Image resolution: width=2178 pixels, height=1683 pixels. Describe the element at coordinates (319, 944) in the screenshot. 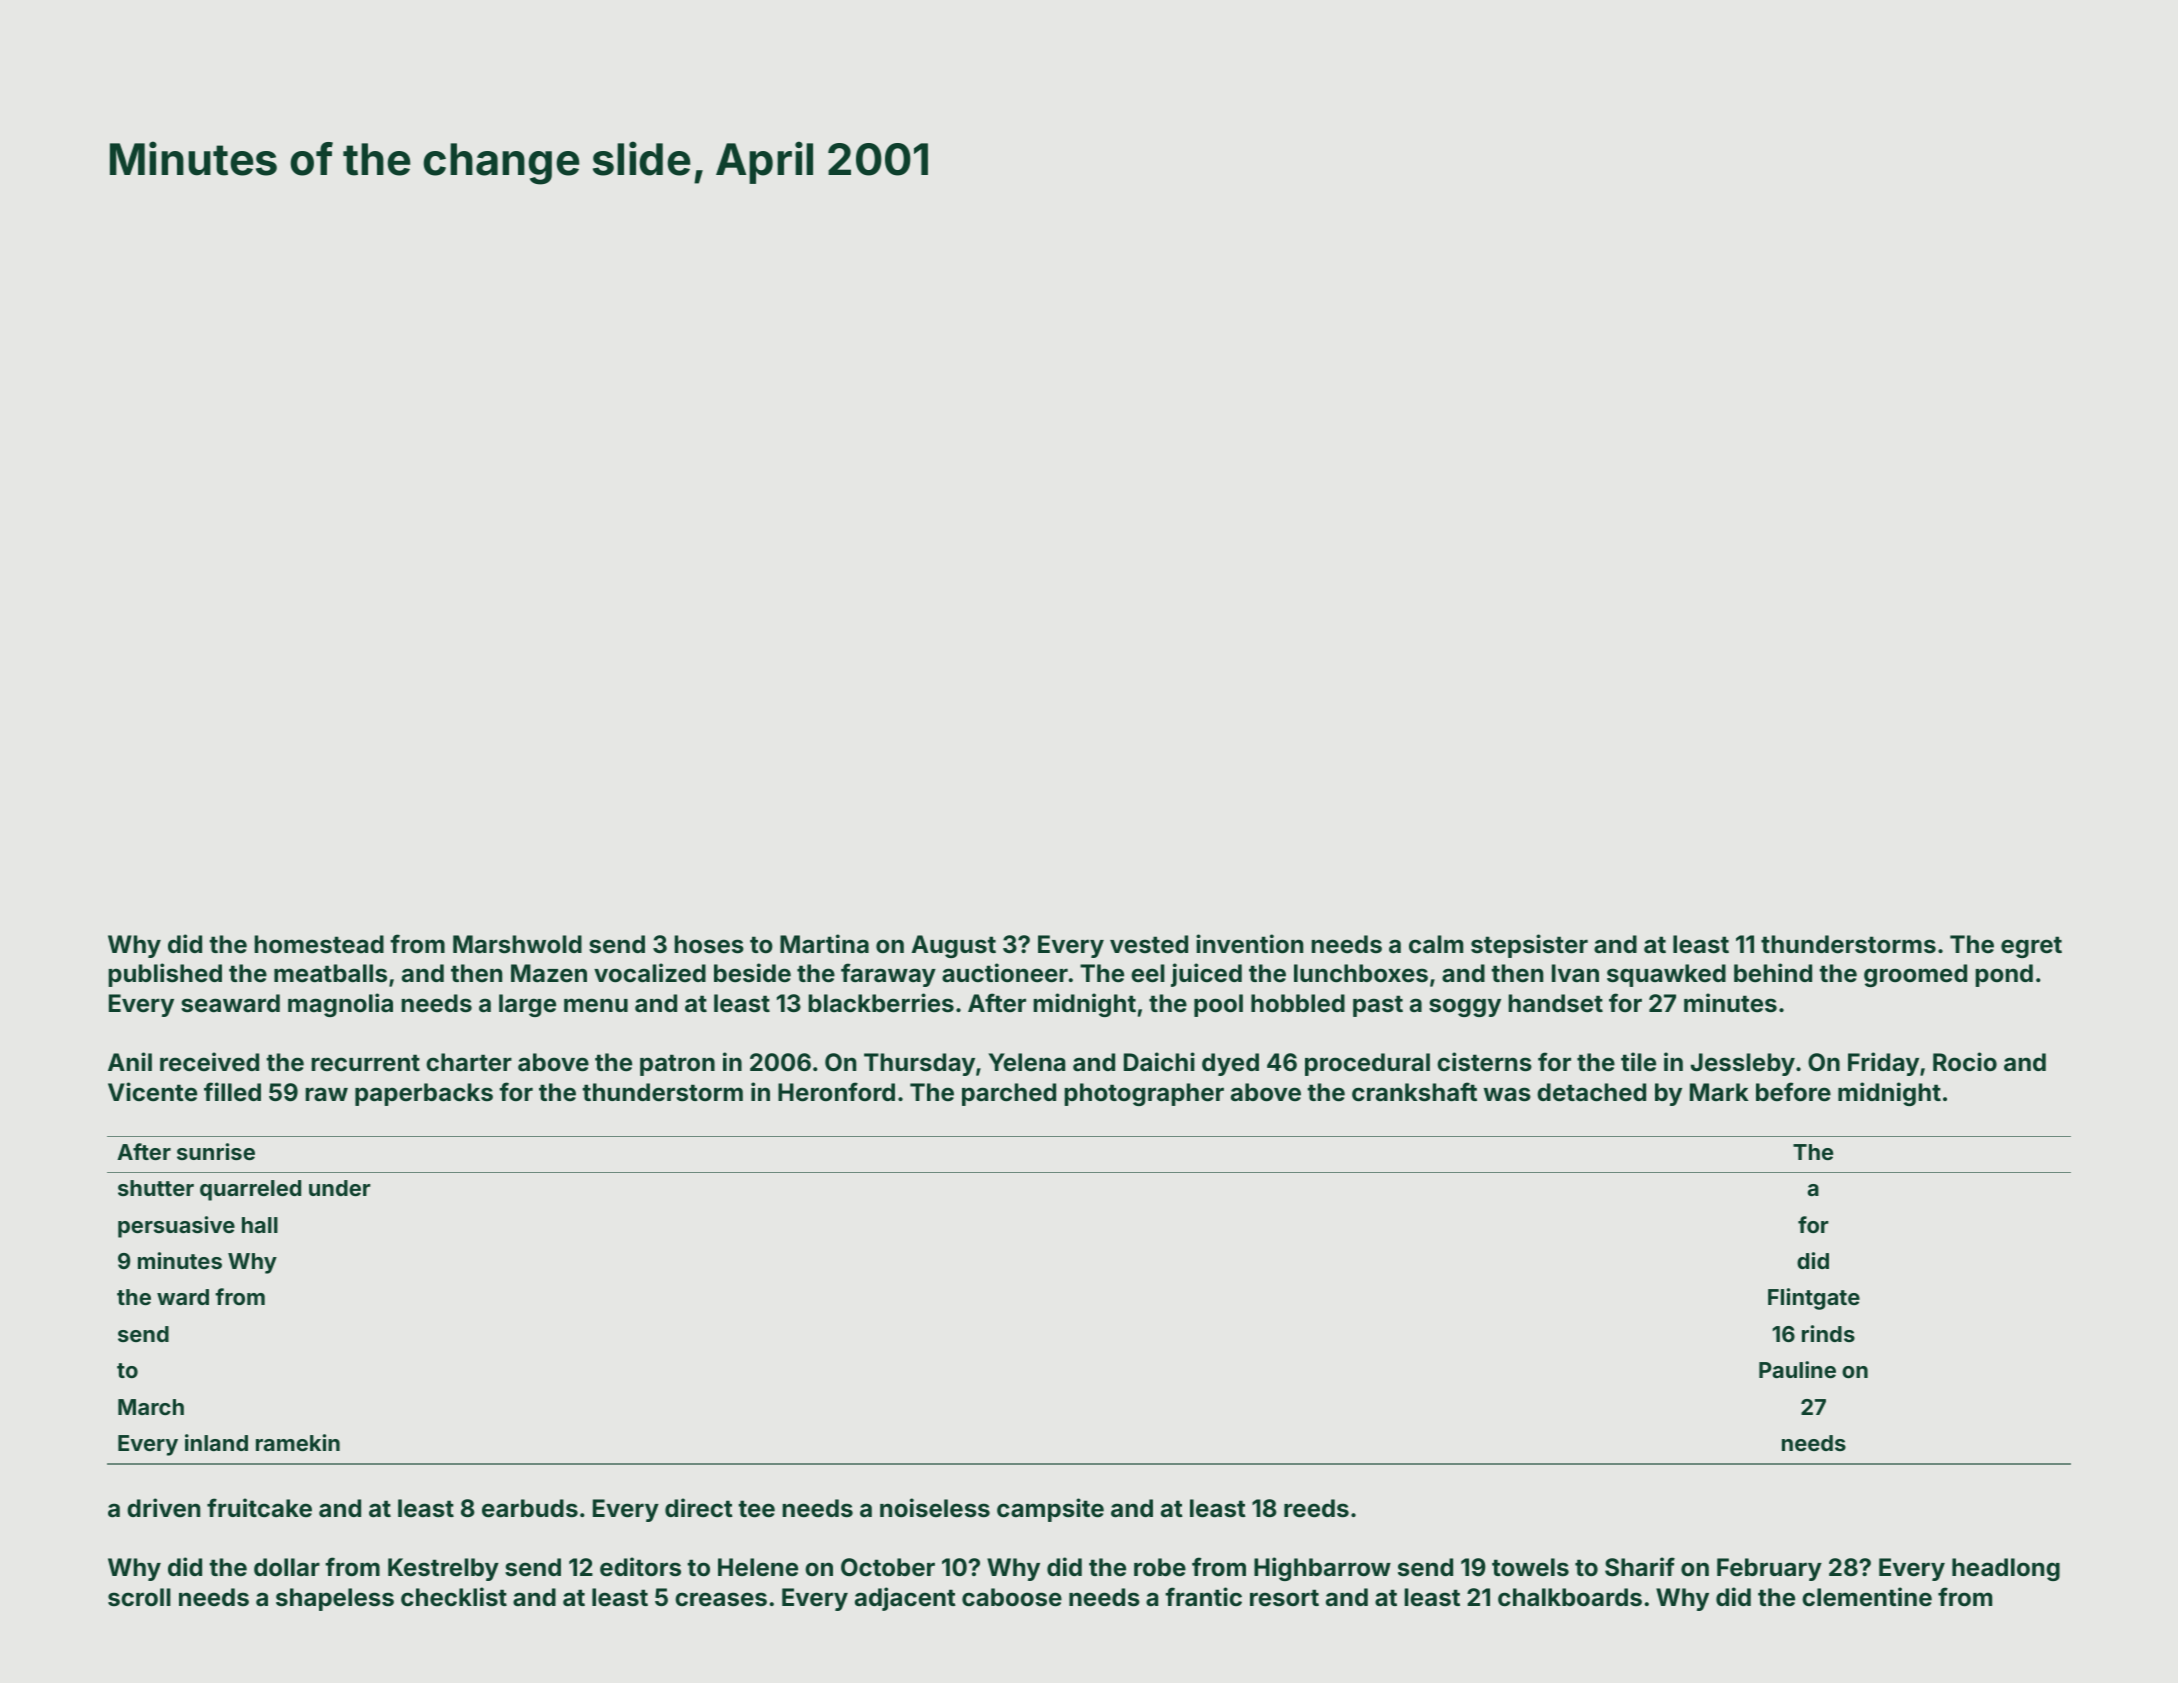

I see `homestead` at that location.
